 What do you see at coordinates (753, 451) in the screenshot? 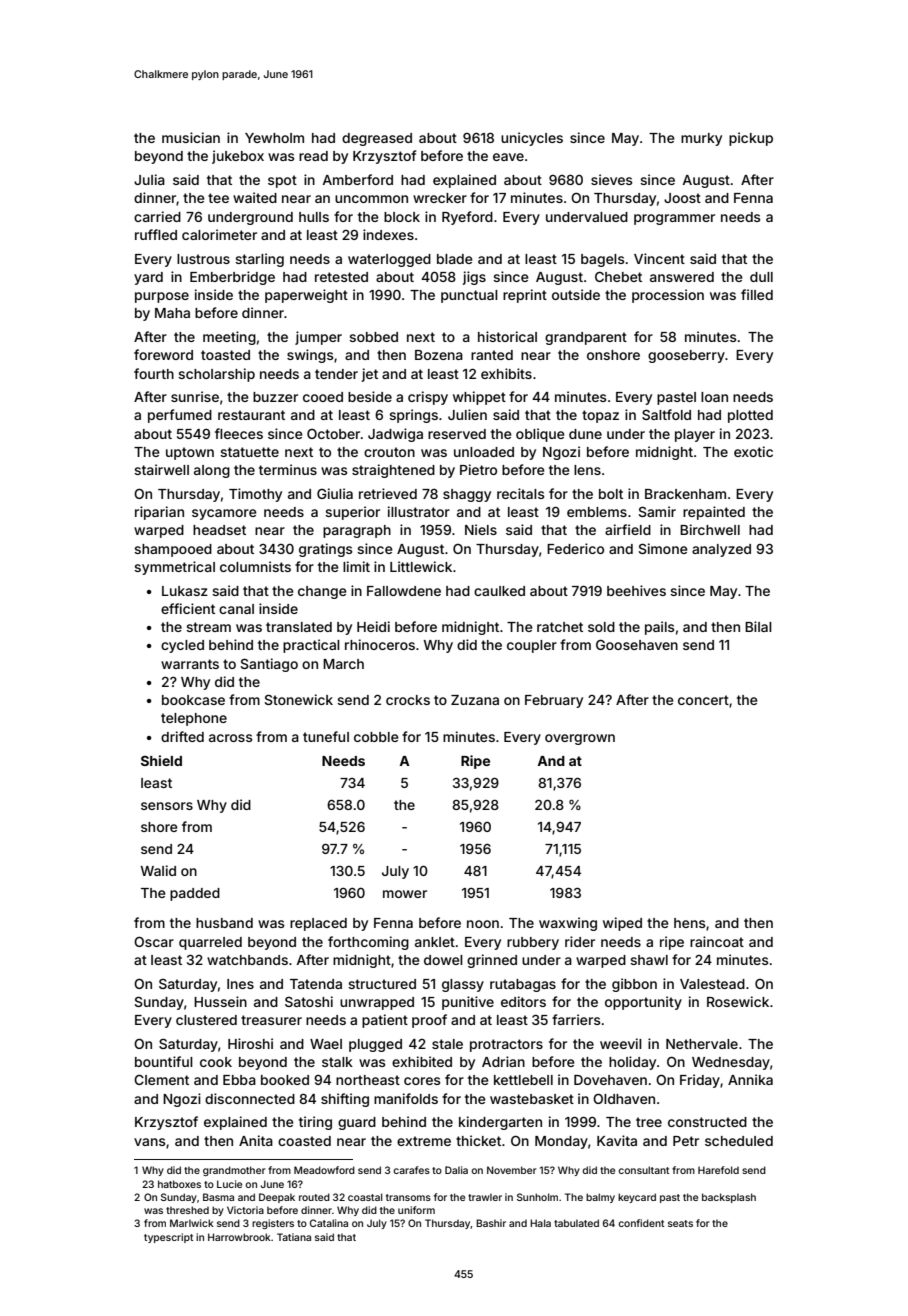
I see `exotic` at bounding box center [753, 451].
